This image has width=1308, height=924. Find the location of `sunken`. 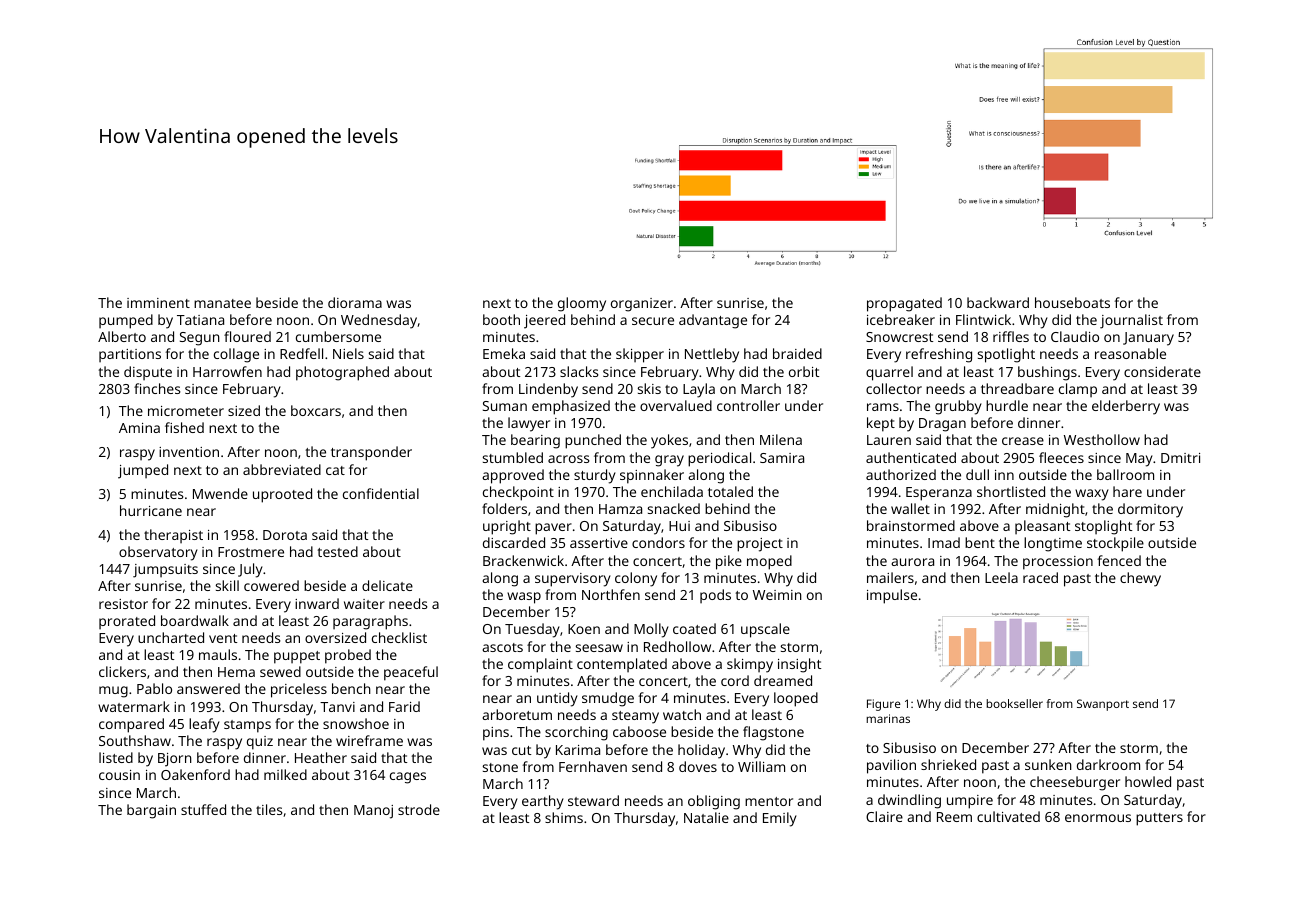

sunken is located at coordinates (1048, 764).
